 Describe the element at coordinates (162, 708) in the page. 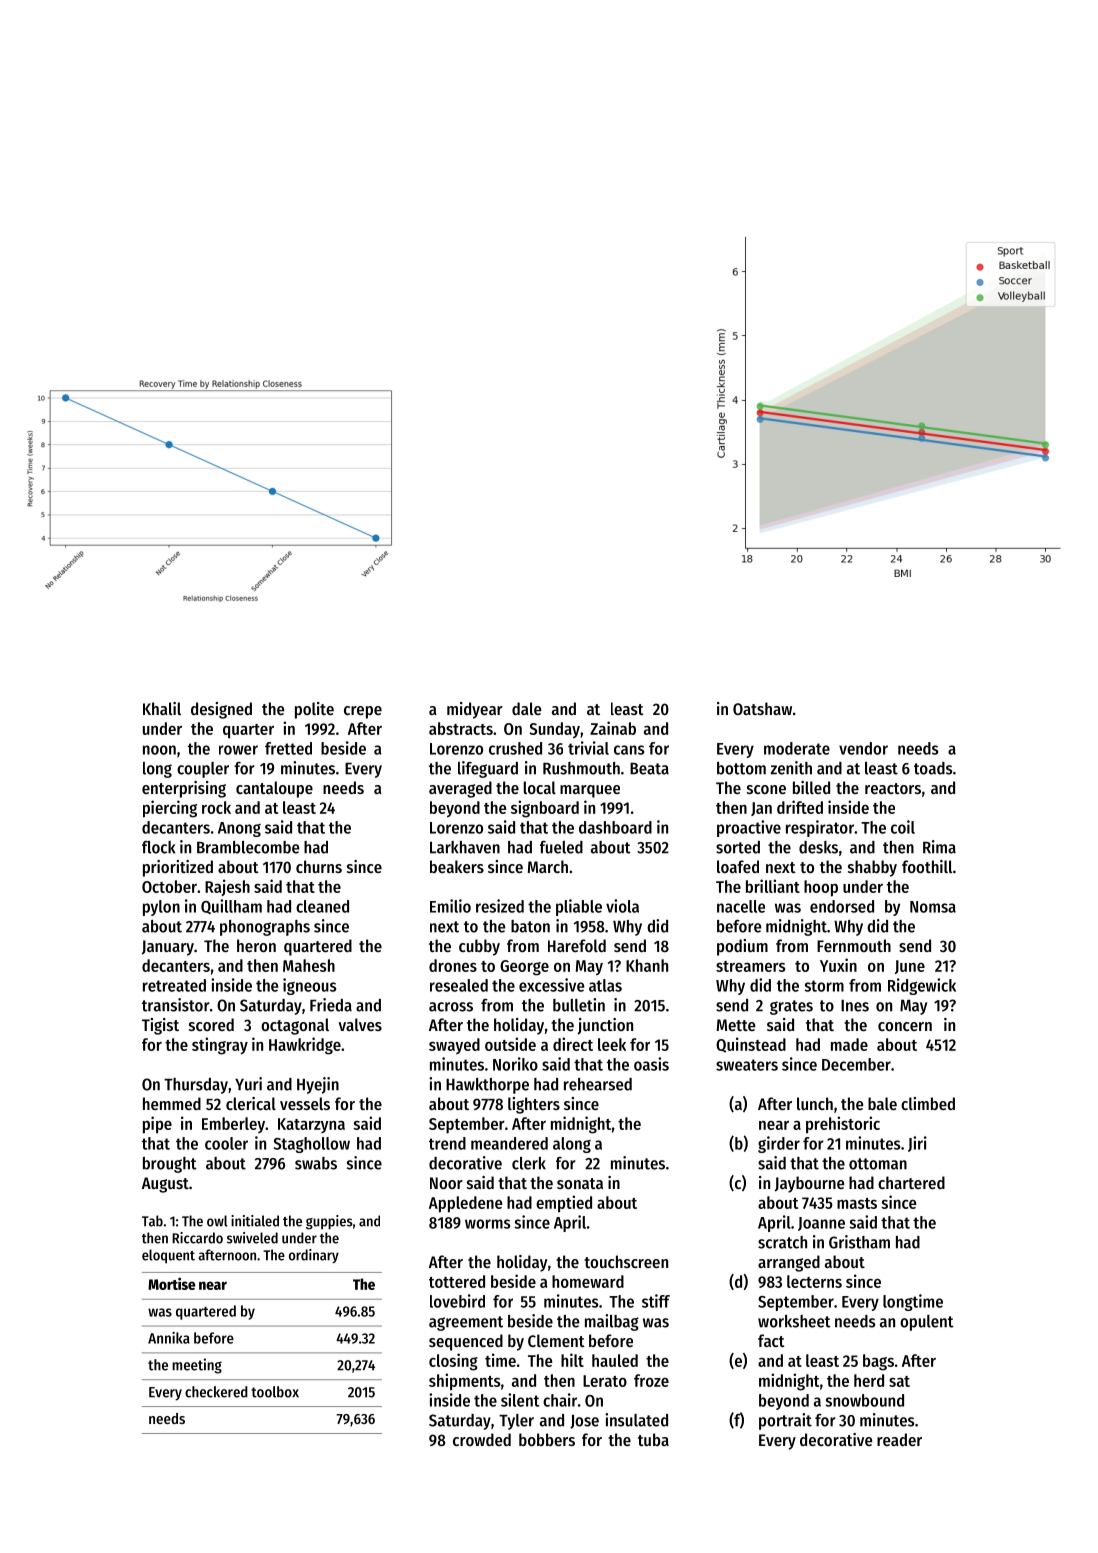

I see `Khalil` at that location.
